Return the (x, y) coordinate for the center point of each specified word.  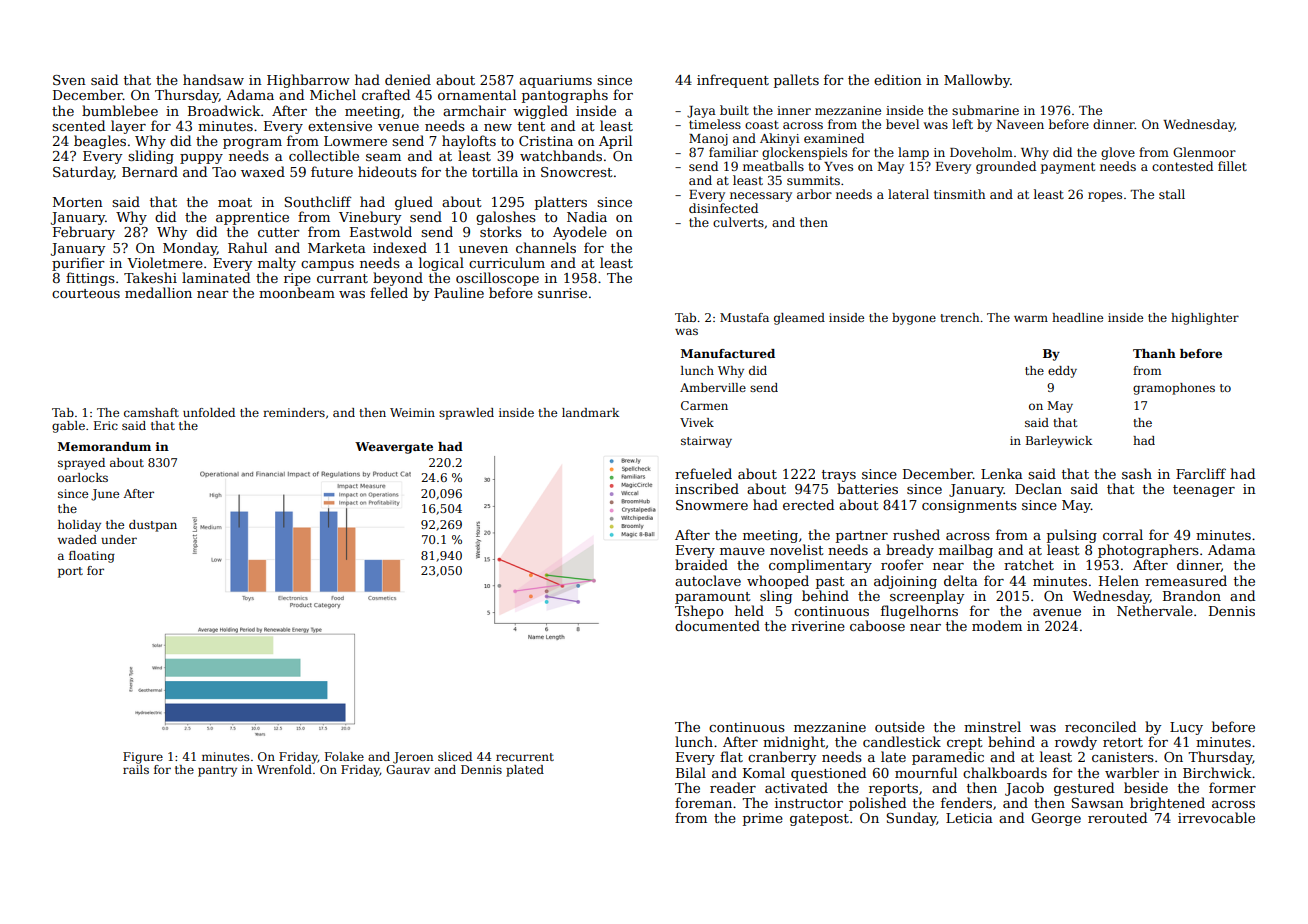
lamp (913, 153)
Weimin (412, 412)
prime (763, 819)
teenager (1204, 491)
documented (717, 625)
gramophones (1174, 389)
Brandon (1192, 595)
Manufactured (728, 353)
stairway (706, 442)
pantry (217, 771)
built (734, 110)
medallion (158, 292)
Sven (69, 80)
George (1056, 819)
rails (136, 769)
